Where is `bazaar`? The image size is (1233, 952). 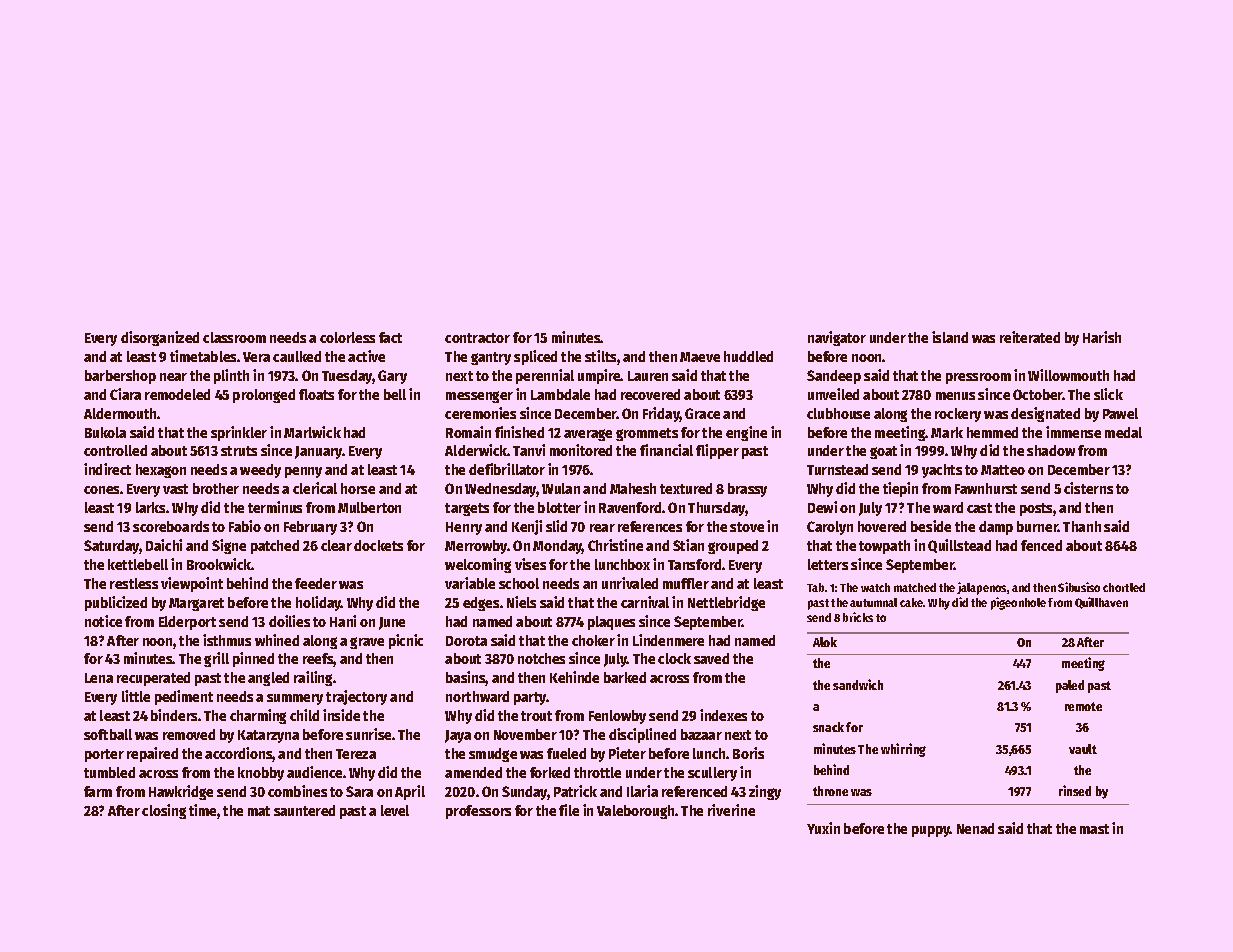 bazaar is located at coordinates (701, 734).
